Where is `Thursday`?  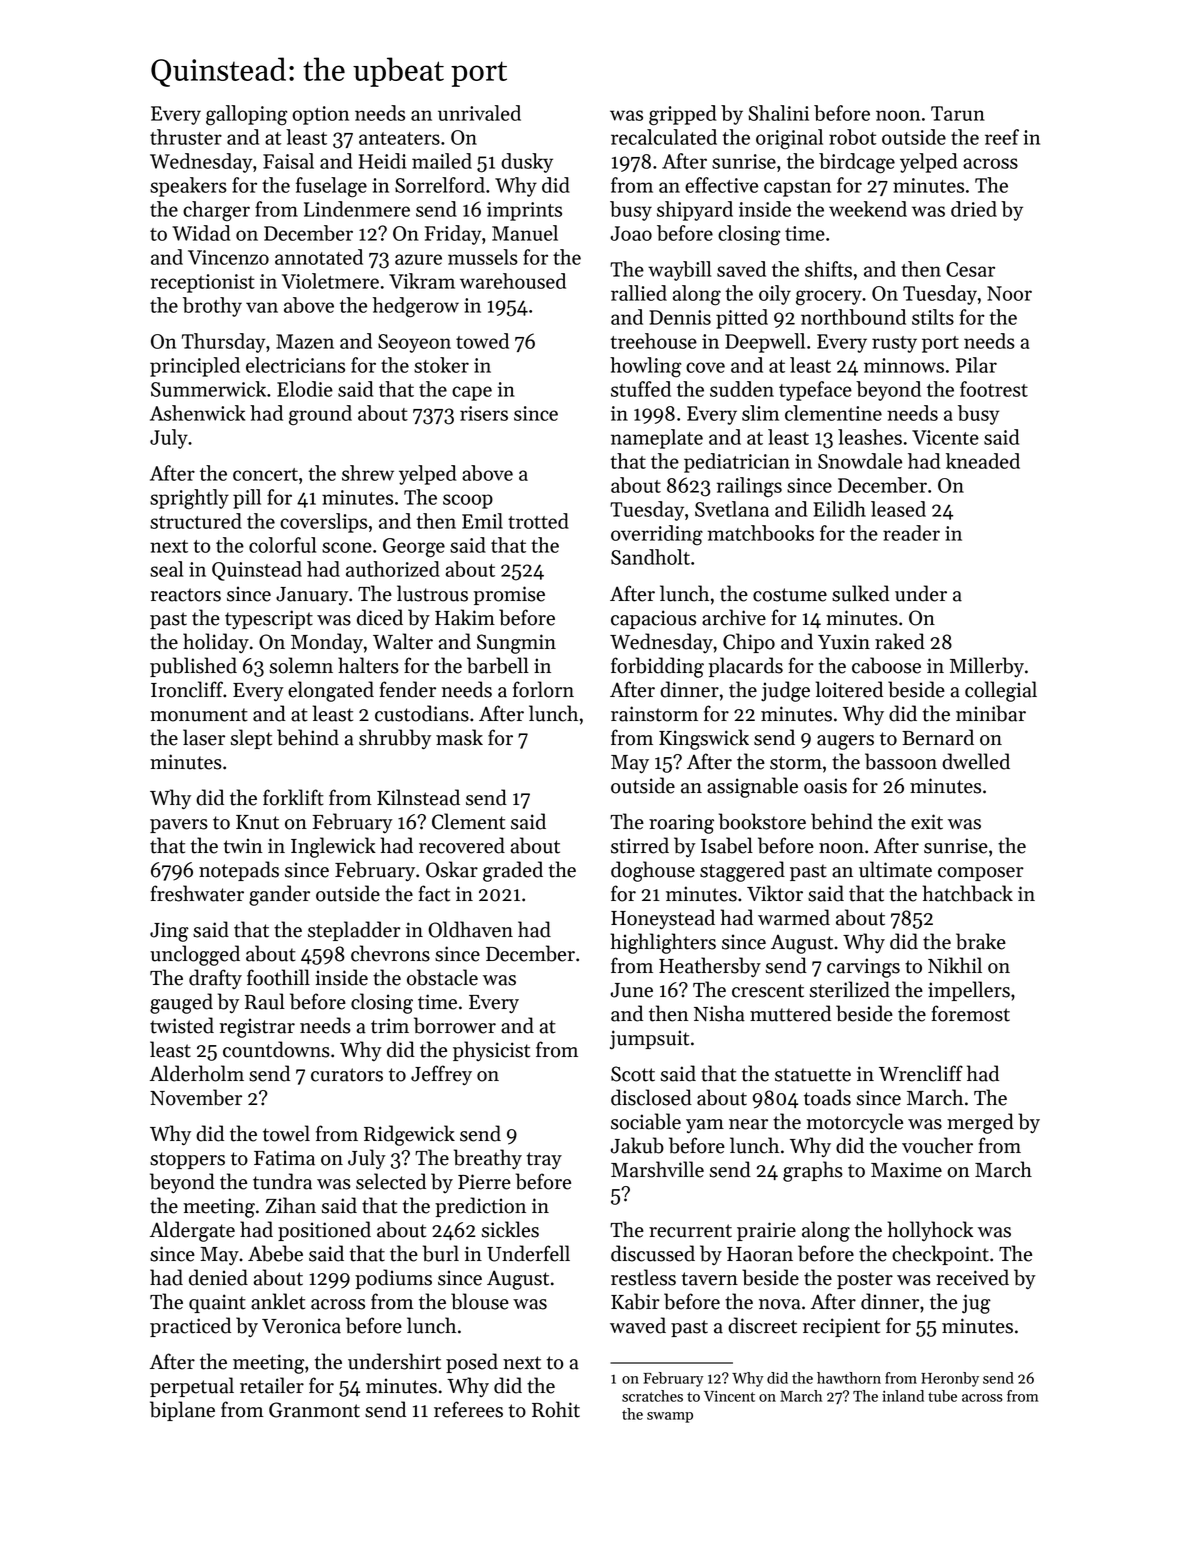 Thursday is located at coordinates (223, 343).
